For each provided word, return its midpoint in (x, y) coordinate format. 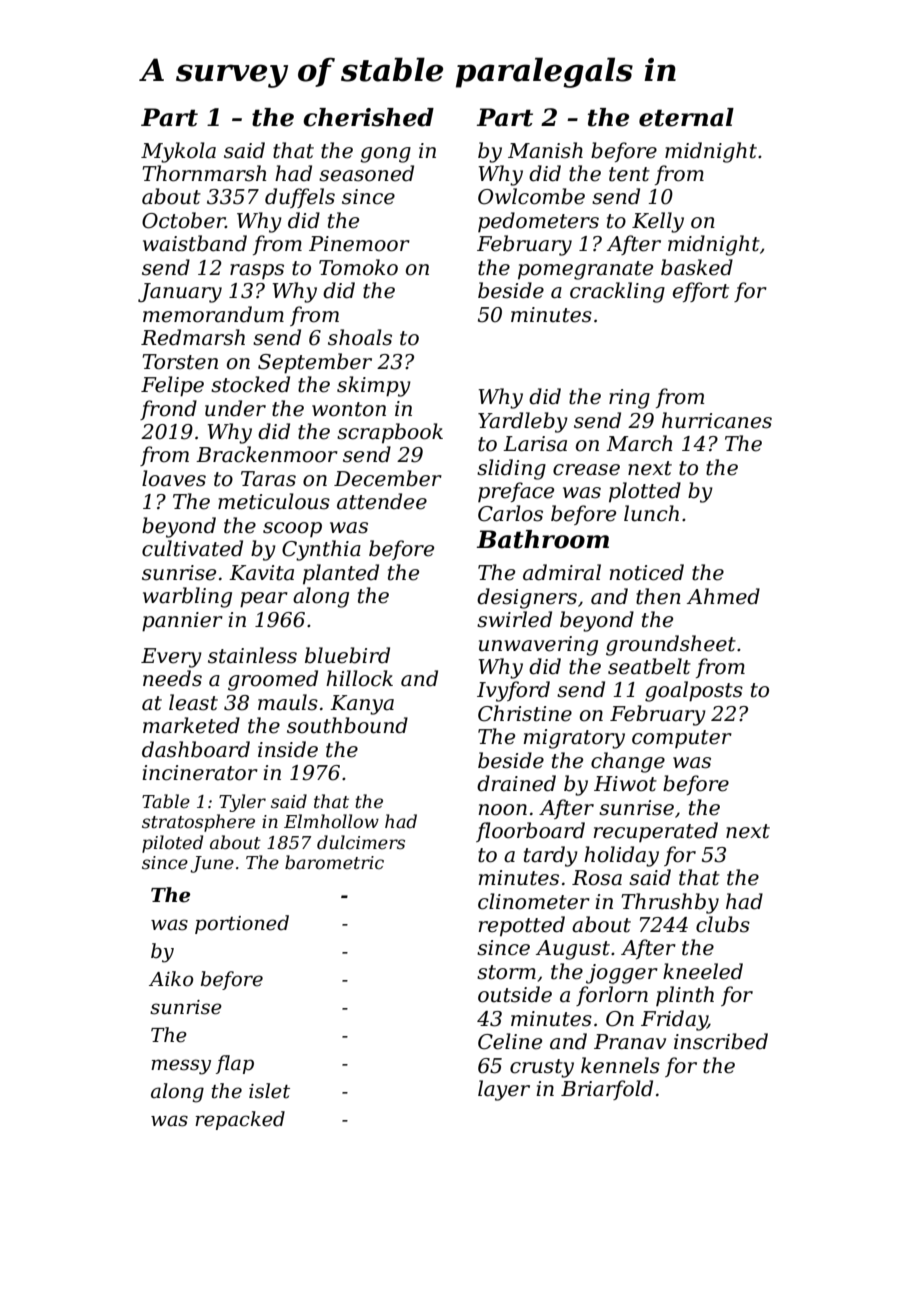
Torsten (180, 362)
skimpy (374, 386)
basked (697, 267)
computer (682, 739)
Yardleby (523, 422)
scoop (292, 530)
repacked (240, 1120)
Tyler (242, 803)
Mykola (178, 152)
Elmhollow (331, 821)
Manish (545, 150)
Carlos (510, 513)
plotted (645, 492)
